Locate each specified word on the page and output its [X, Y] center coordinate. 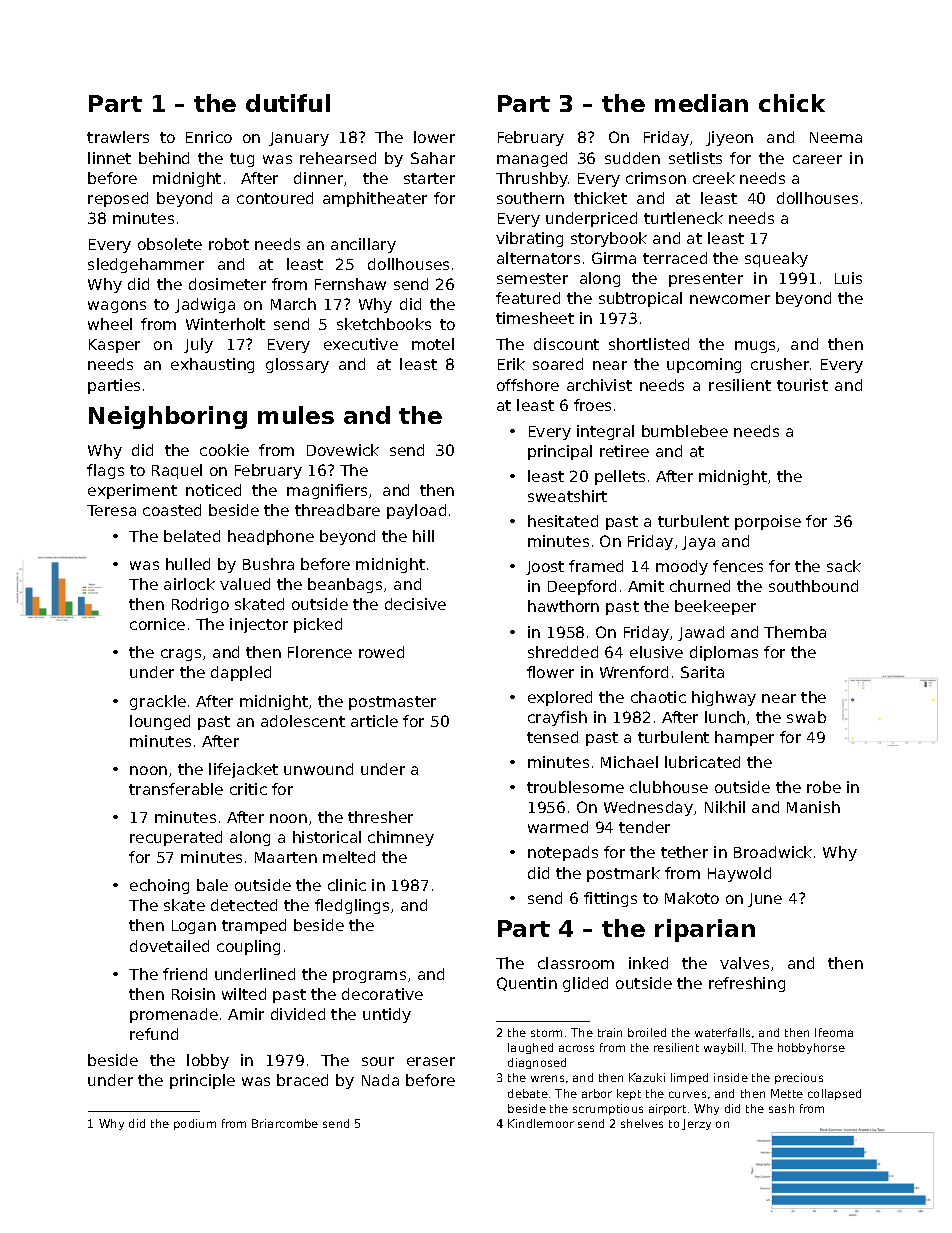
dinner [318, 178]
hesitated [563, 521]
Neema [836, 137]
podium [195, 1124]
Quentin [527, 984]
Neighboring [168, 417]
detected [244, 905]
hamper [744, 738]
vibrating [529, 239]
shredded [563, 652]
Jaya [698, 543]
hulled [188, 564]
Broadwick [773, 852]
